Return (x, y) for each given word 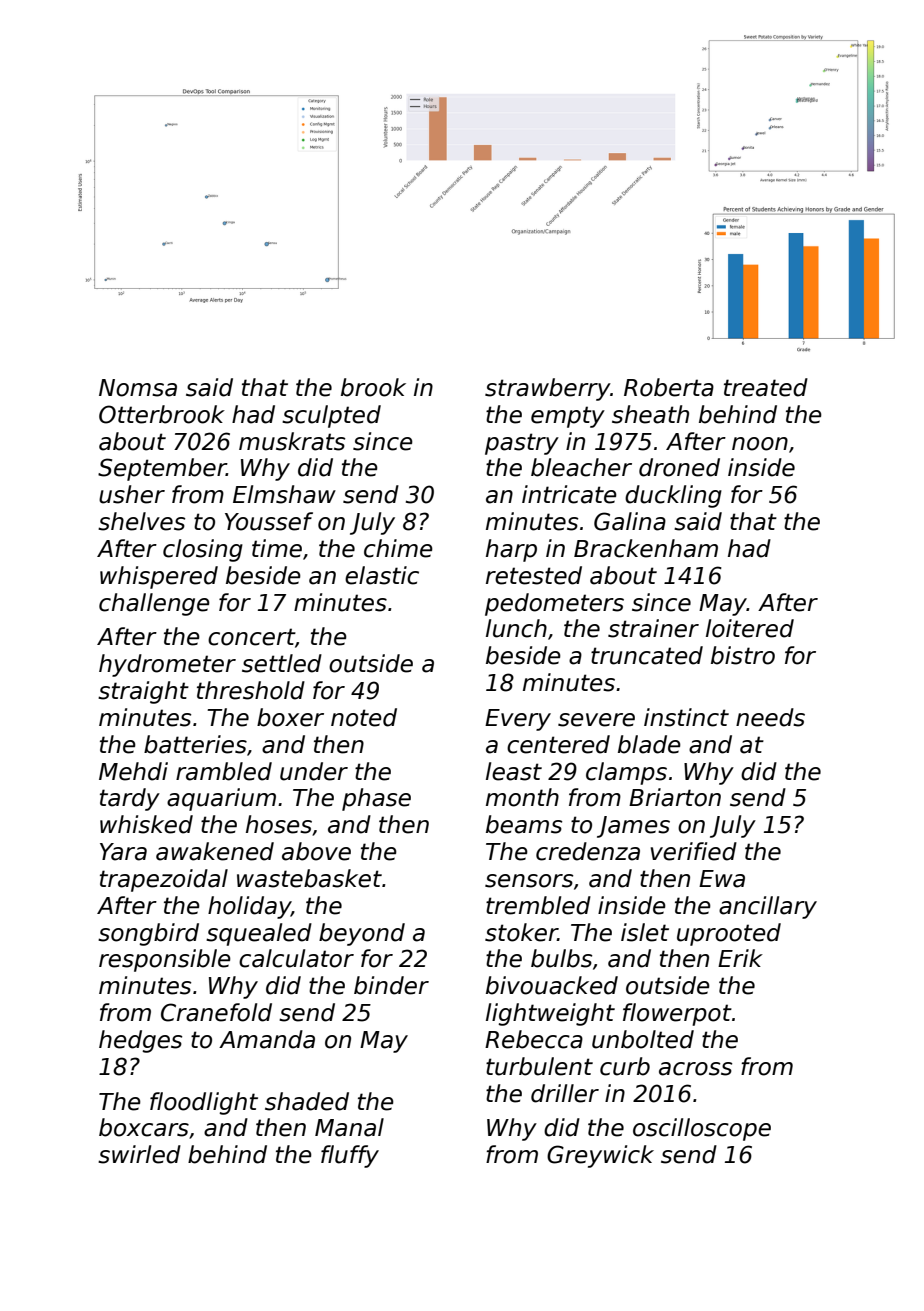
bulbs (561, 958)
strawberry (547, 389)
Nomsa (138, 388)
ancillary (768, 907)
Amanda (267, 1039)
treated (766, 387)
